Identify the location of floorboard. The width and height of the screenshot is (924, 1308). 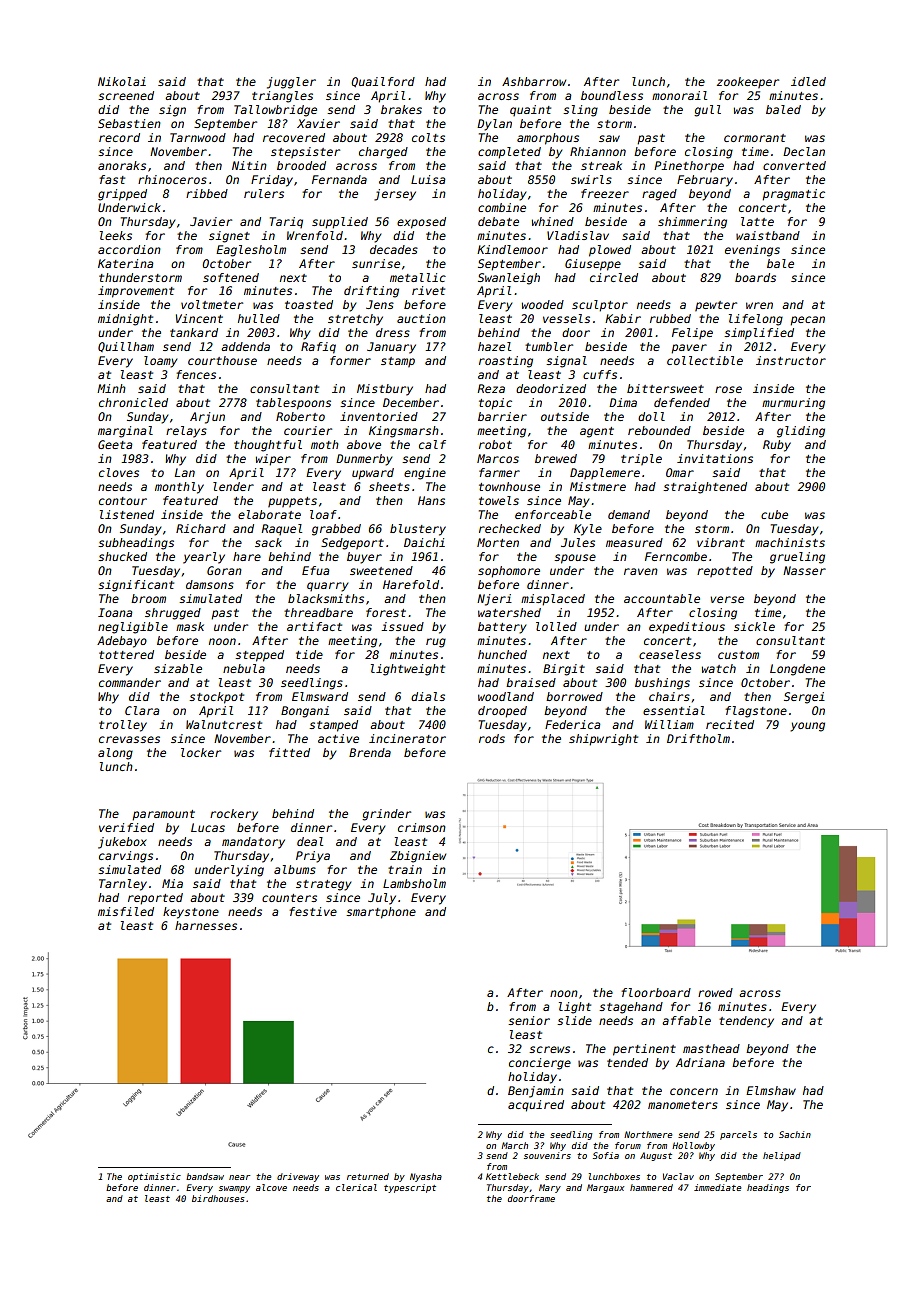
(656, 992).
